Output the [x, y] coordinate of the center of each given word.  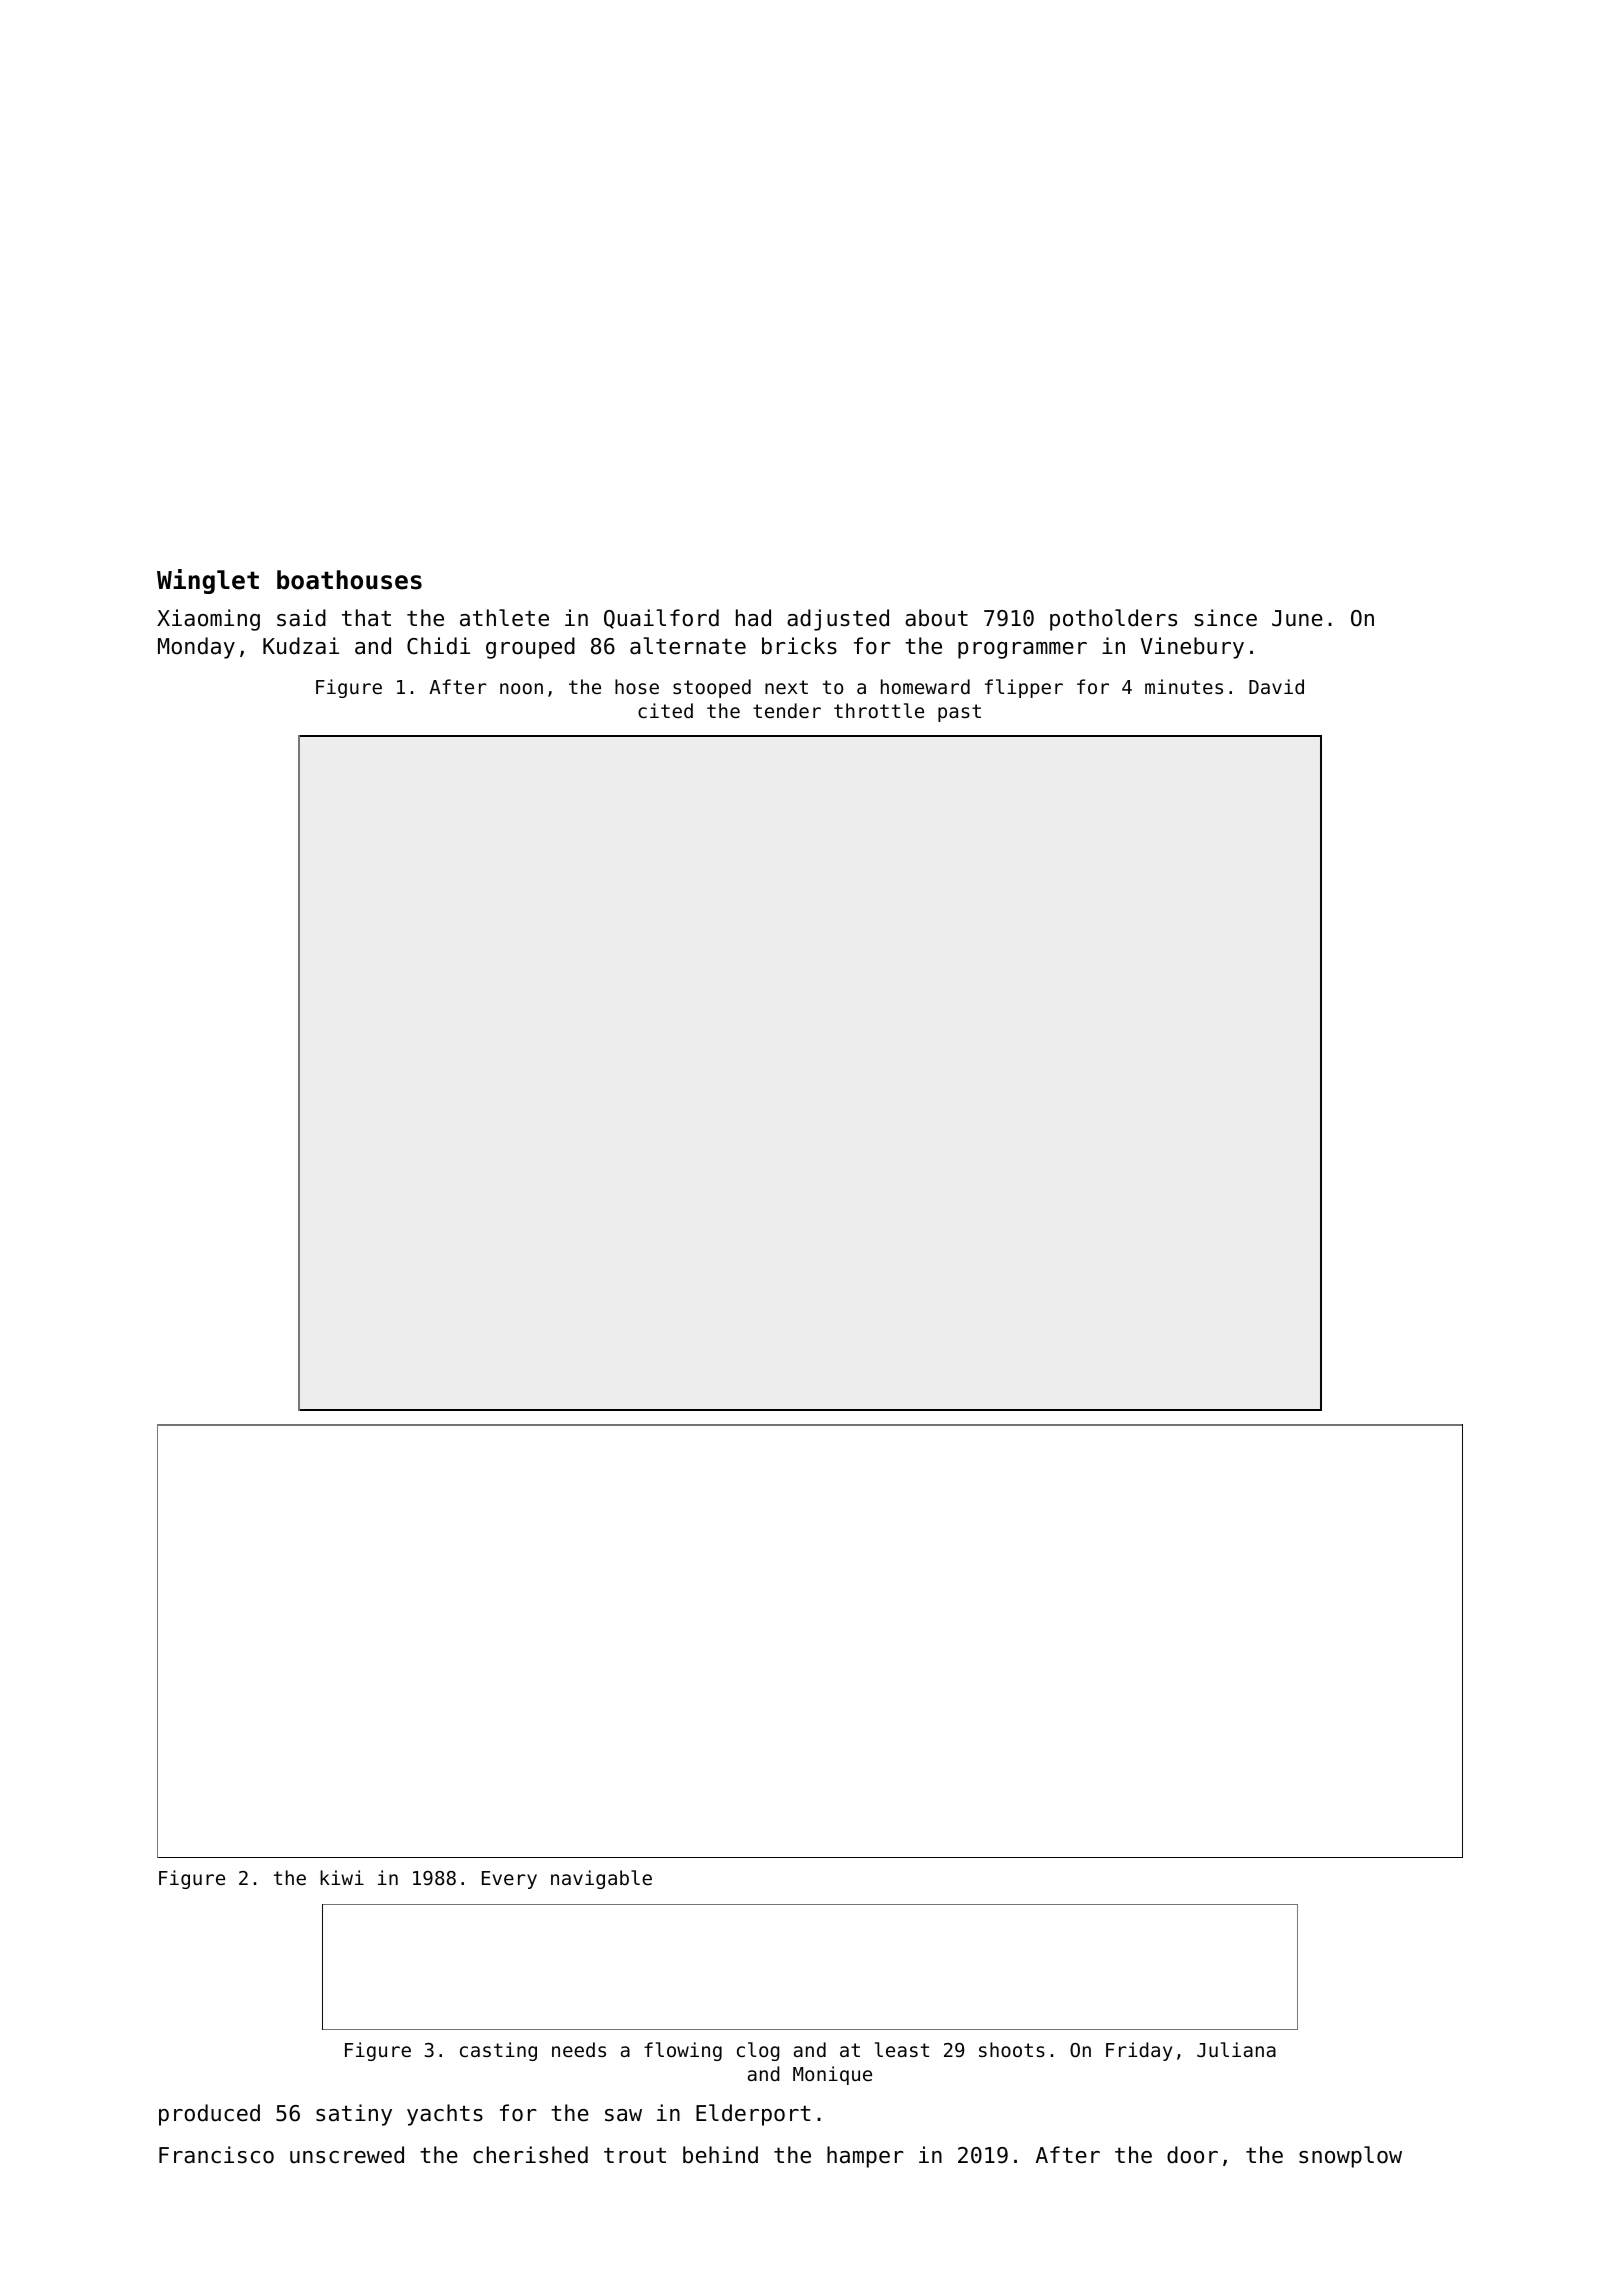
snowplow [1350, 2157]
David [1276, 686]
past [959, 713]
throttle [879, 710]
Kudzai [301, 646]
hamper [865, 2157]
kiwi [342, 1877]
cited [665, 710]
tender [787, 710]
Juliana [1236, 2049]
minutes [1184, 686]
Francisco [216, 2155]
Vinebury [1192, 648]
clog [758, 2051]
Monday [196, 648]
